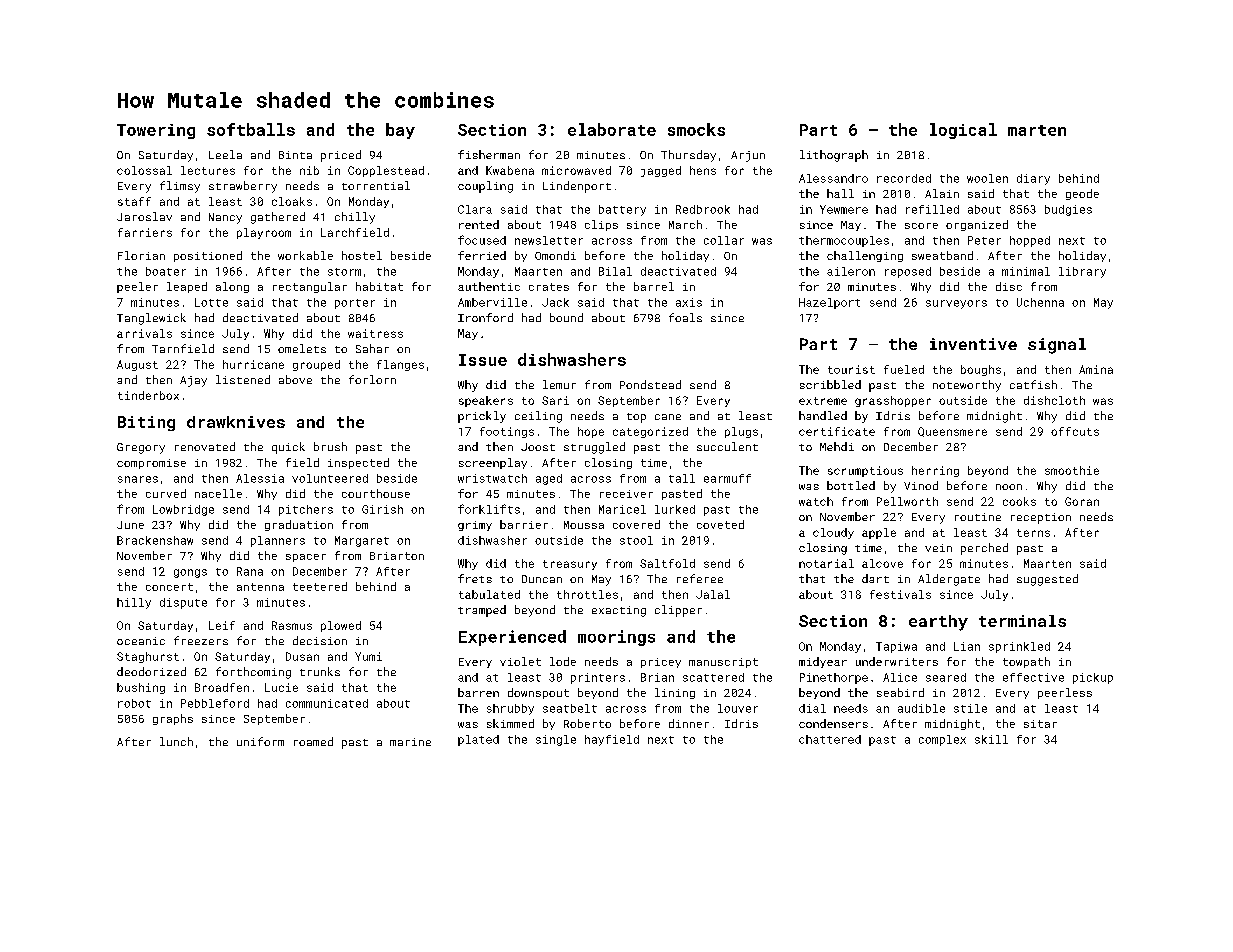  Describe the element at coordinates (410, 742) in the document. I see `marine` at that location.
